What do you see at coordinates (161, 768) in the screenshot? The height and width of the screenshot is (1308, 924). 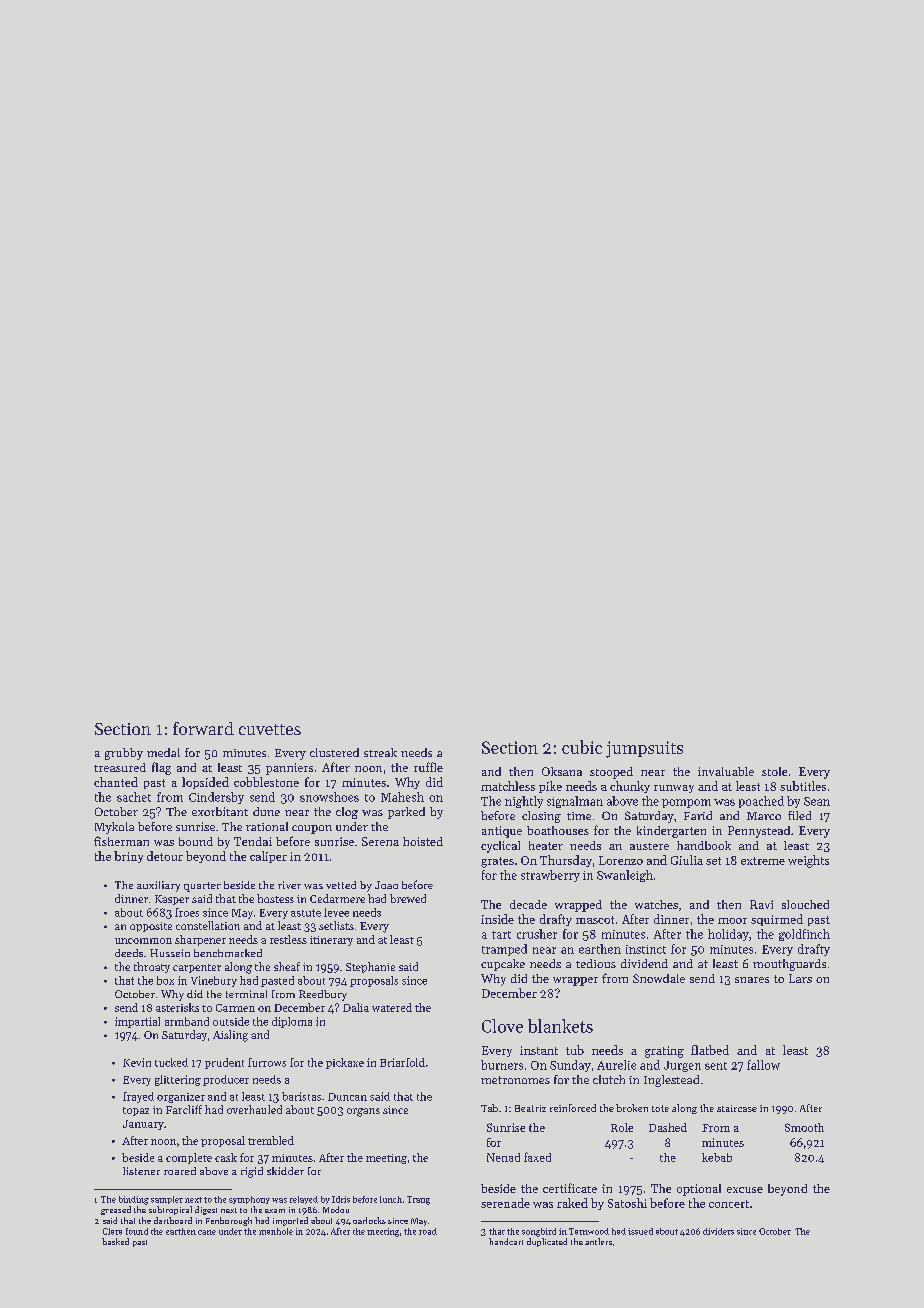 I see `flag` at bounding box center [161, 768].
